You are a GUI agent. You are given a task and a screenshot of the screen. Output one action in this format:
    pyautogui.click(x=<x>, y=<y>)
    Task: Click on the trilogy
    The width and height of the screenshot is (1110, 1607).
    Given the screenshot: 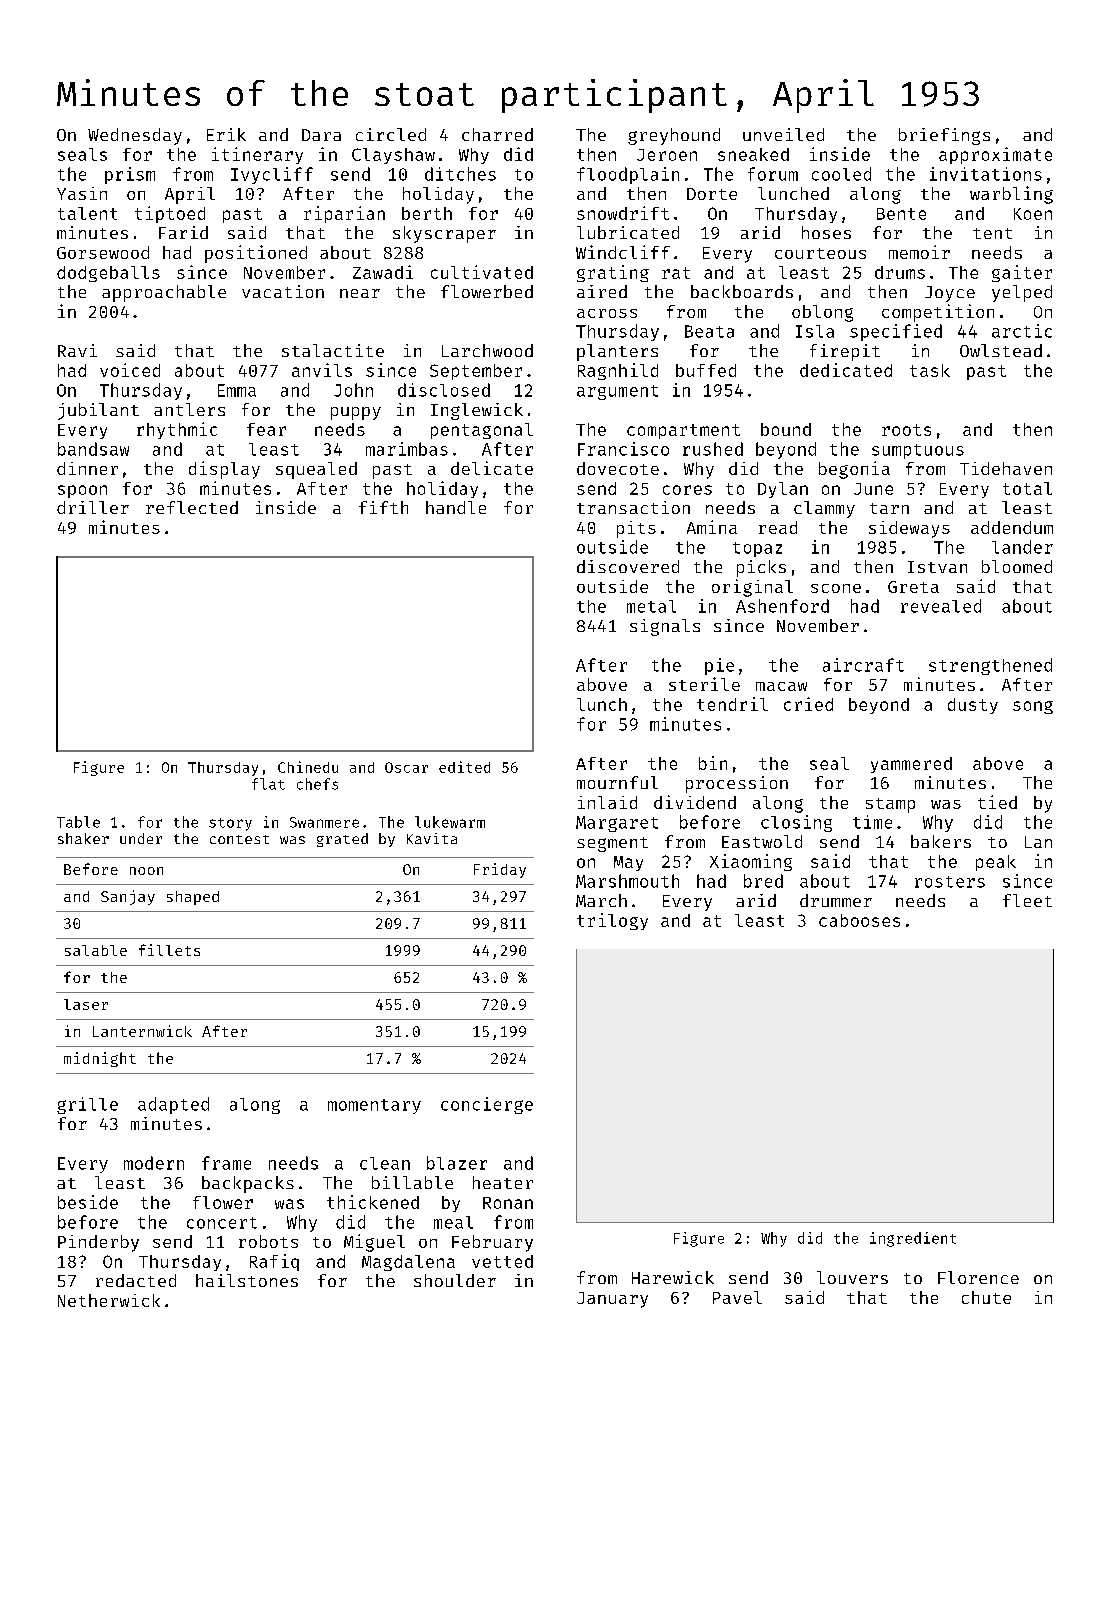 What is the action you would take?
    pyautogui.click(x=612, y=921)
